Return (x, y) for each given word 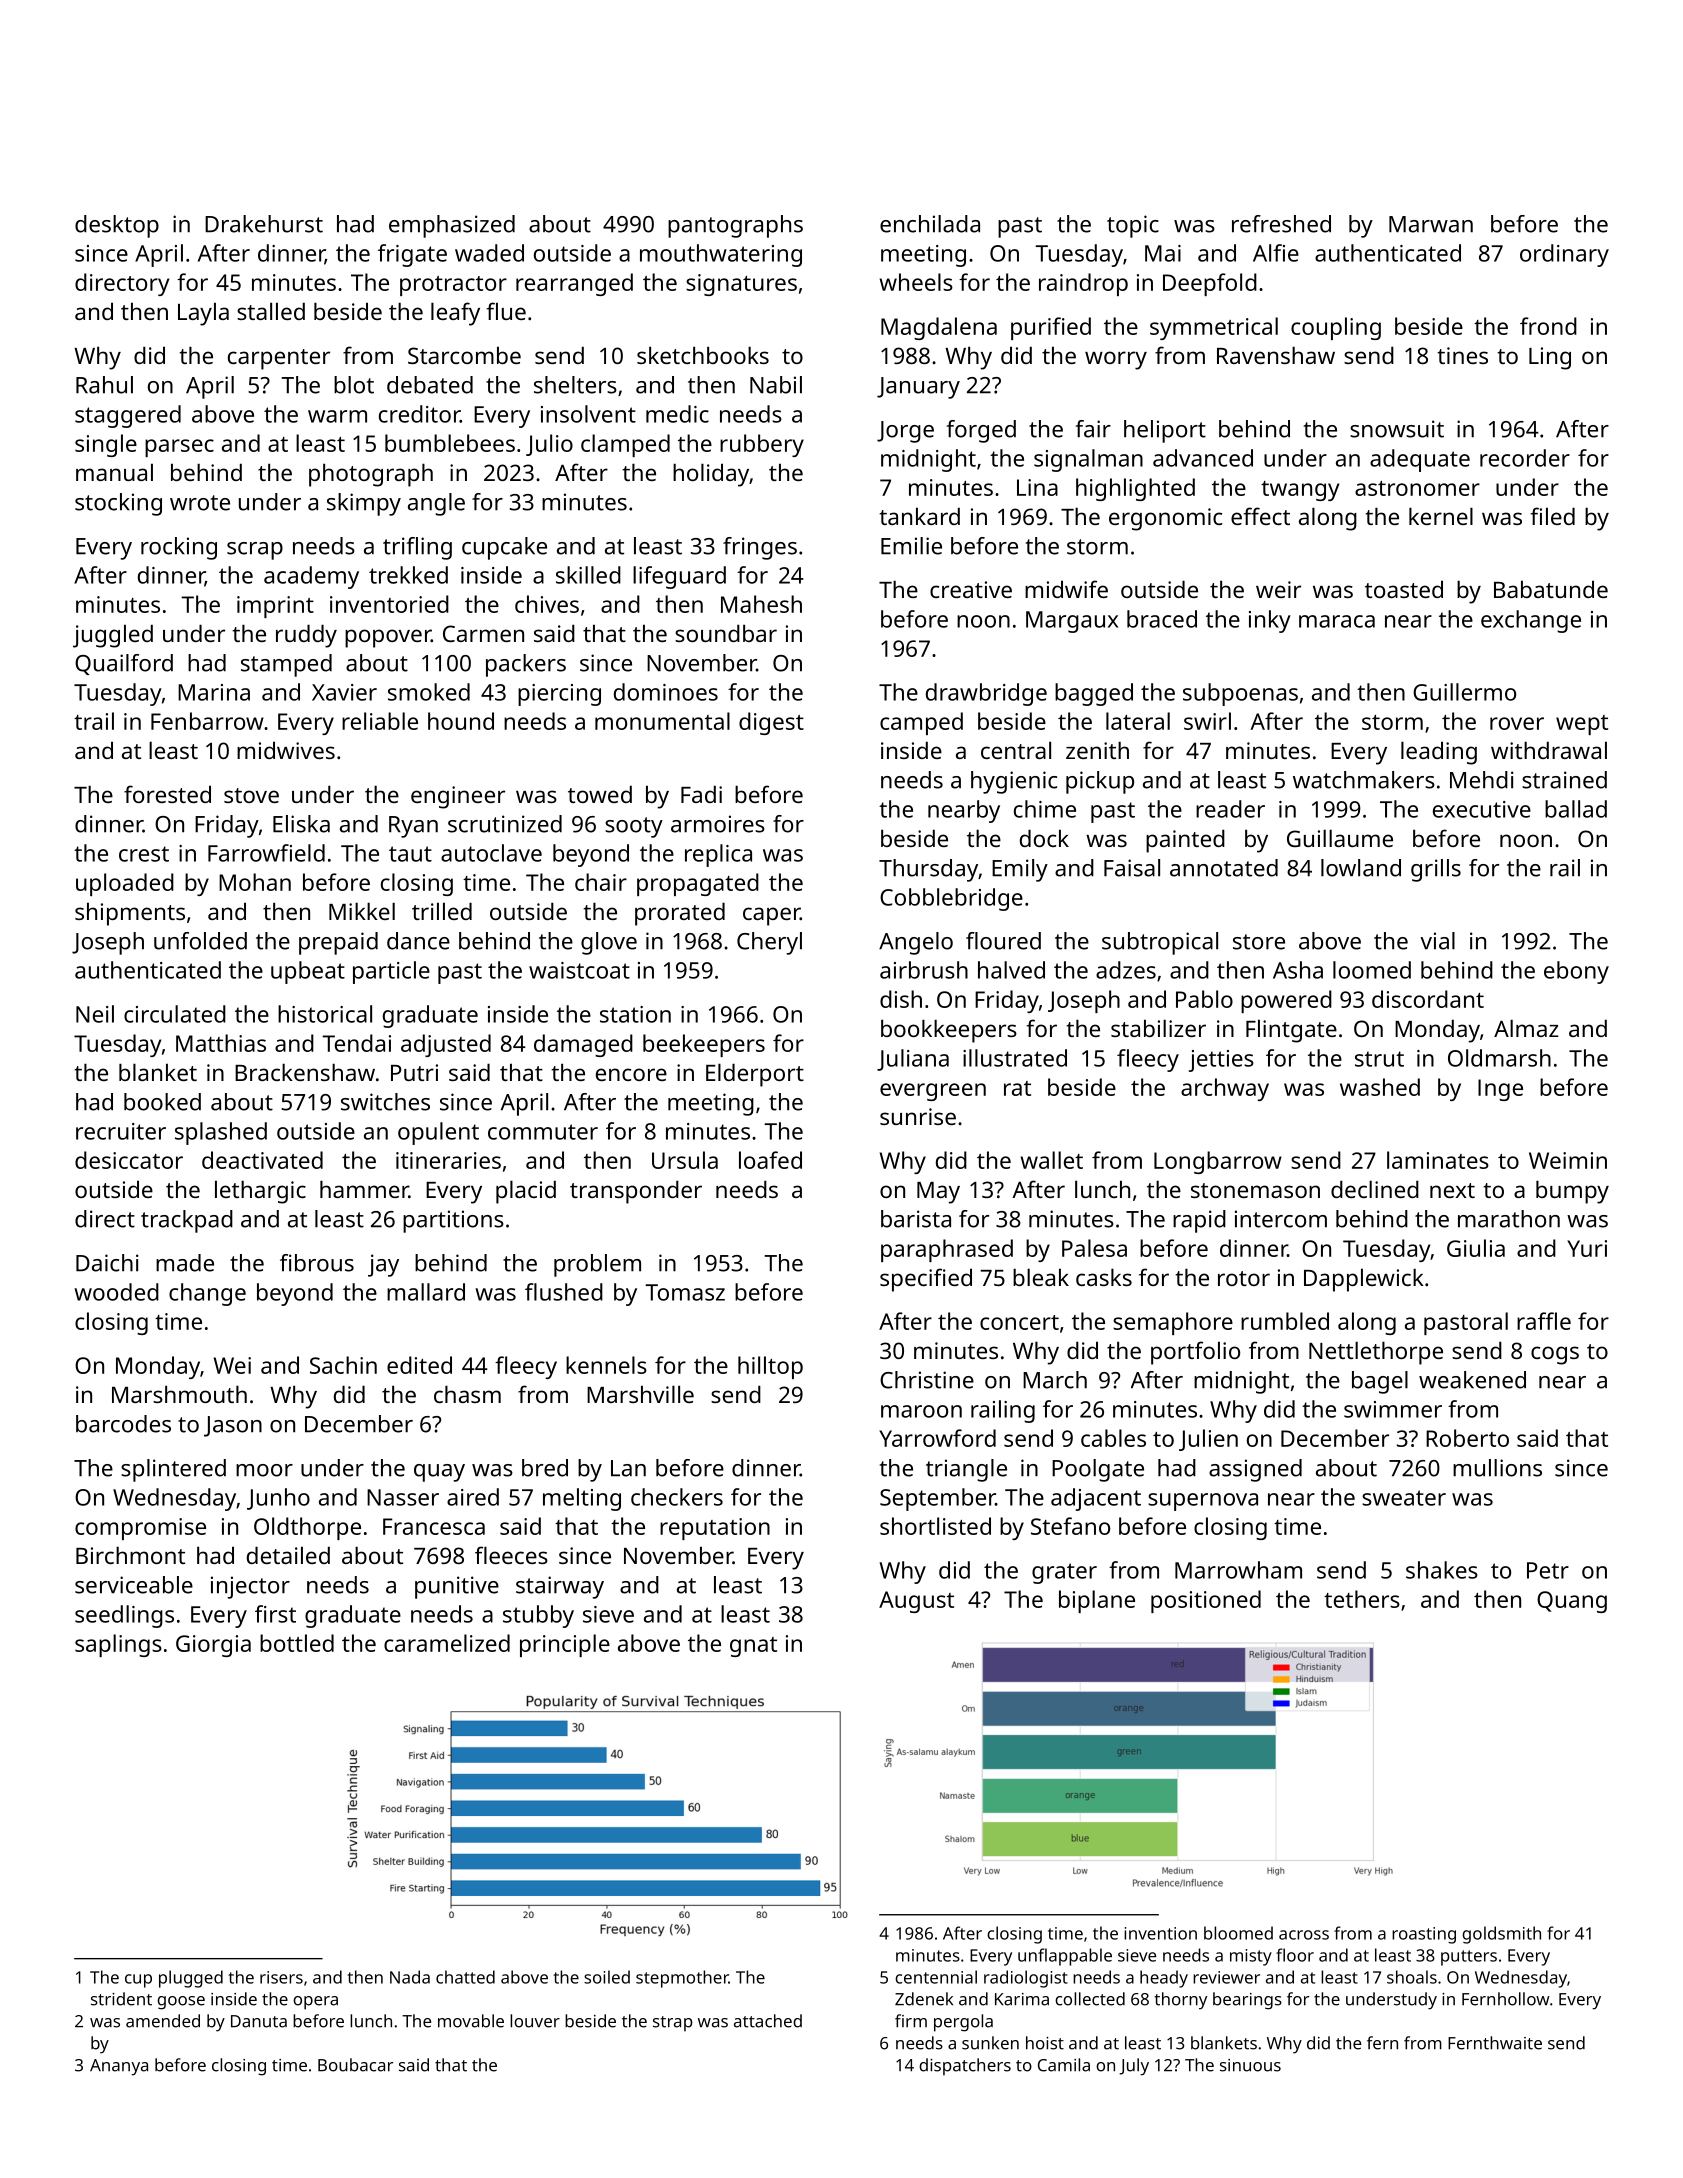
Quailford (124, 664)
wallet (1052, 1160)
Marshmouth (179, 1394)
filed (1553, 516)
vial (1437, 941)
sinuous (1250, 2065)
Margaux (1072, 622)
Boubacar (355, 2065)
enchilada (930, 224)
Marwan (1431, 224)
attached (768, 2021)
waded (489, 253)
